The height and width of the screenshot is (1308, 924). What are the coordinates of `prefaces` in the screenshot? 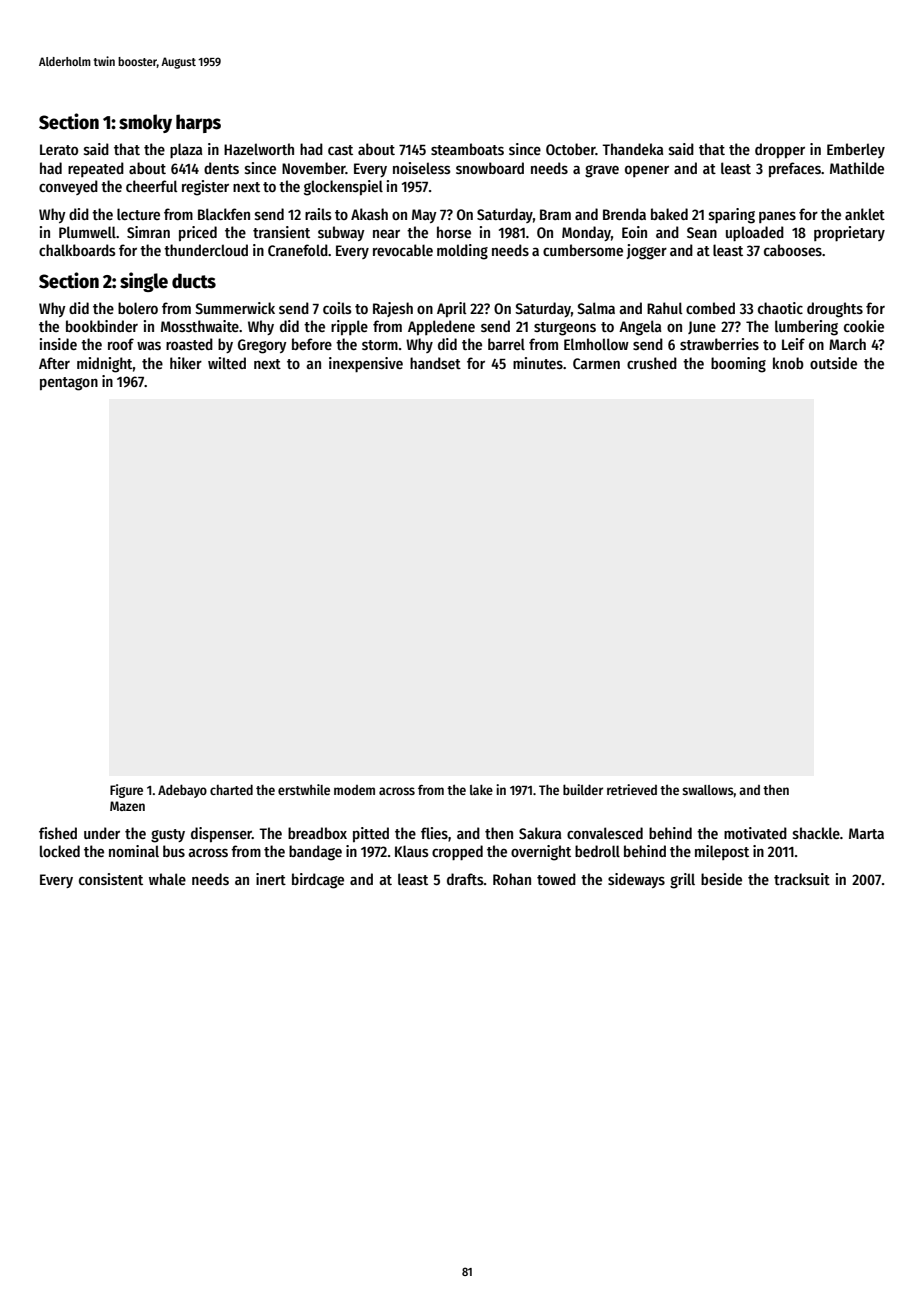 It's located at (795, 169).
